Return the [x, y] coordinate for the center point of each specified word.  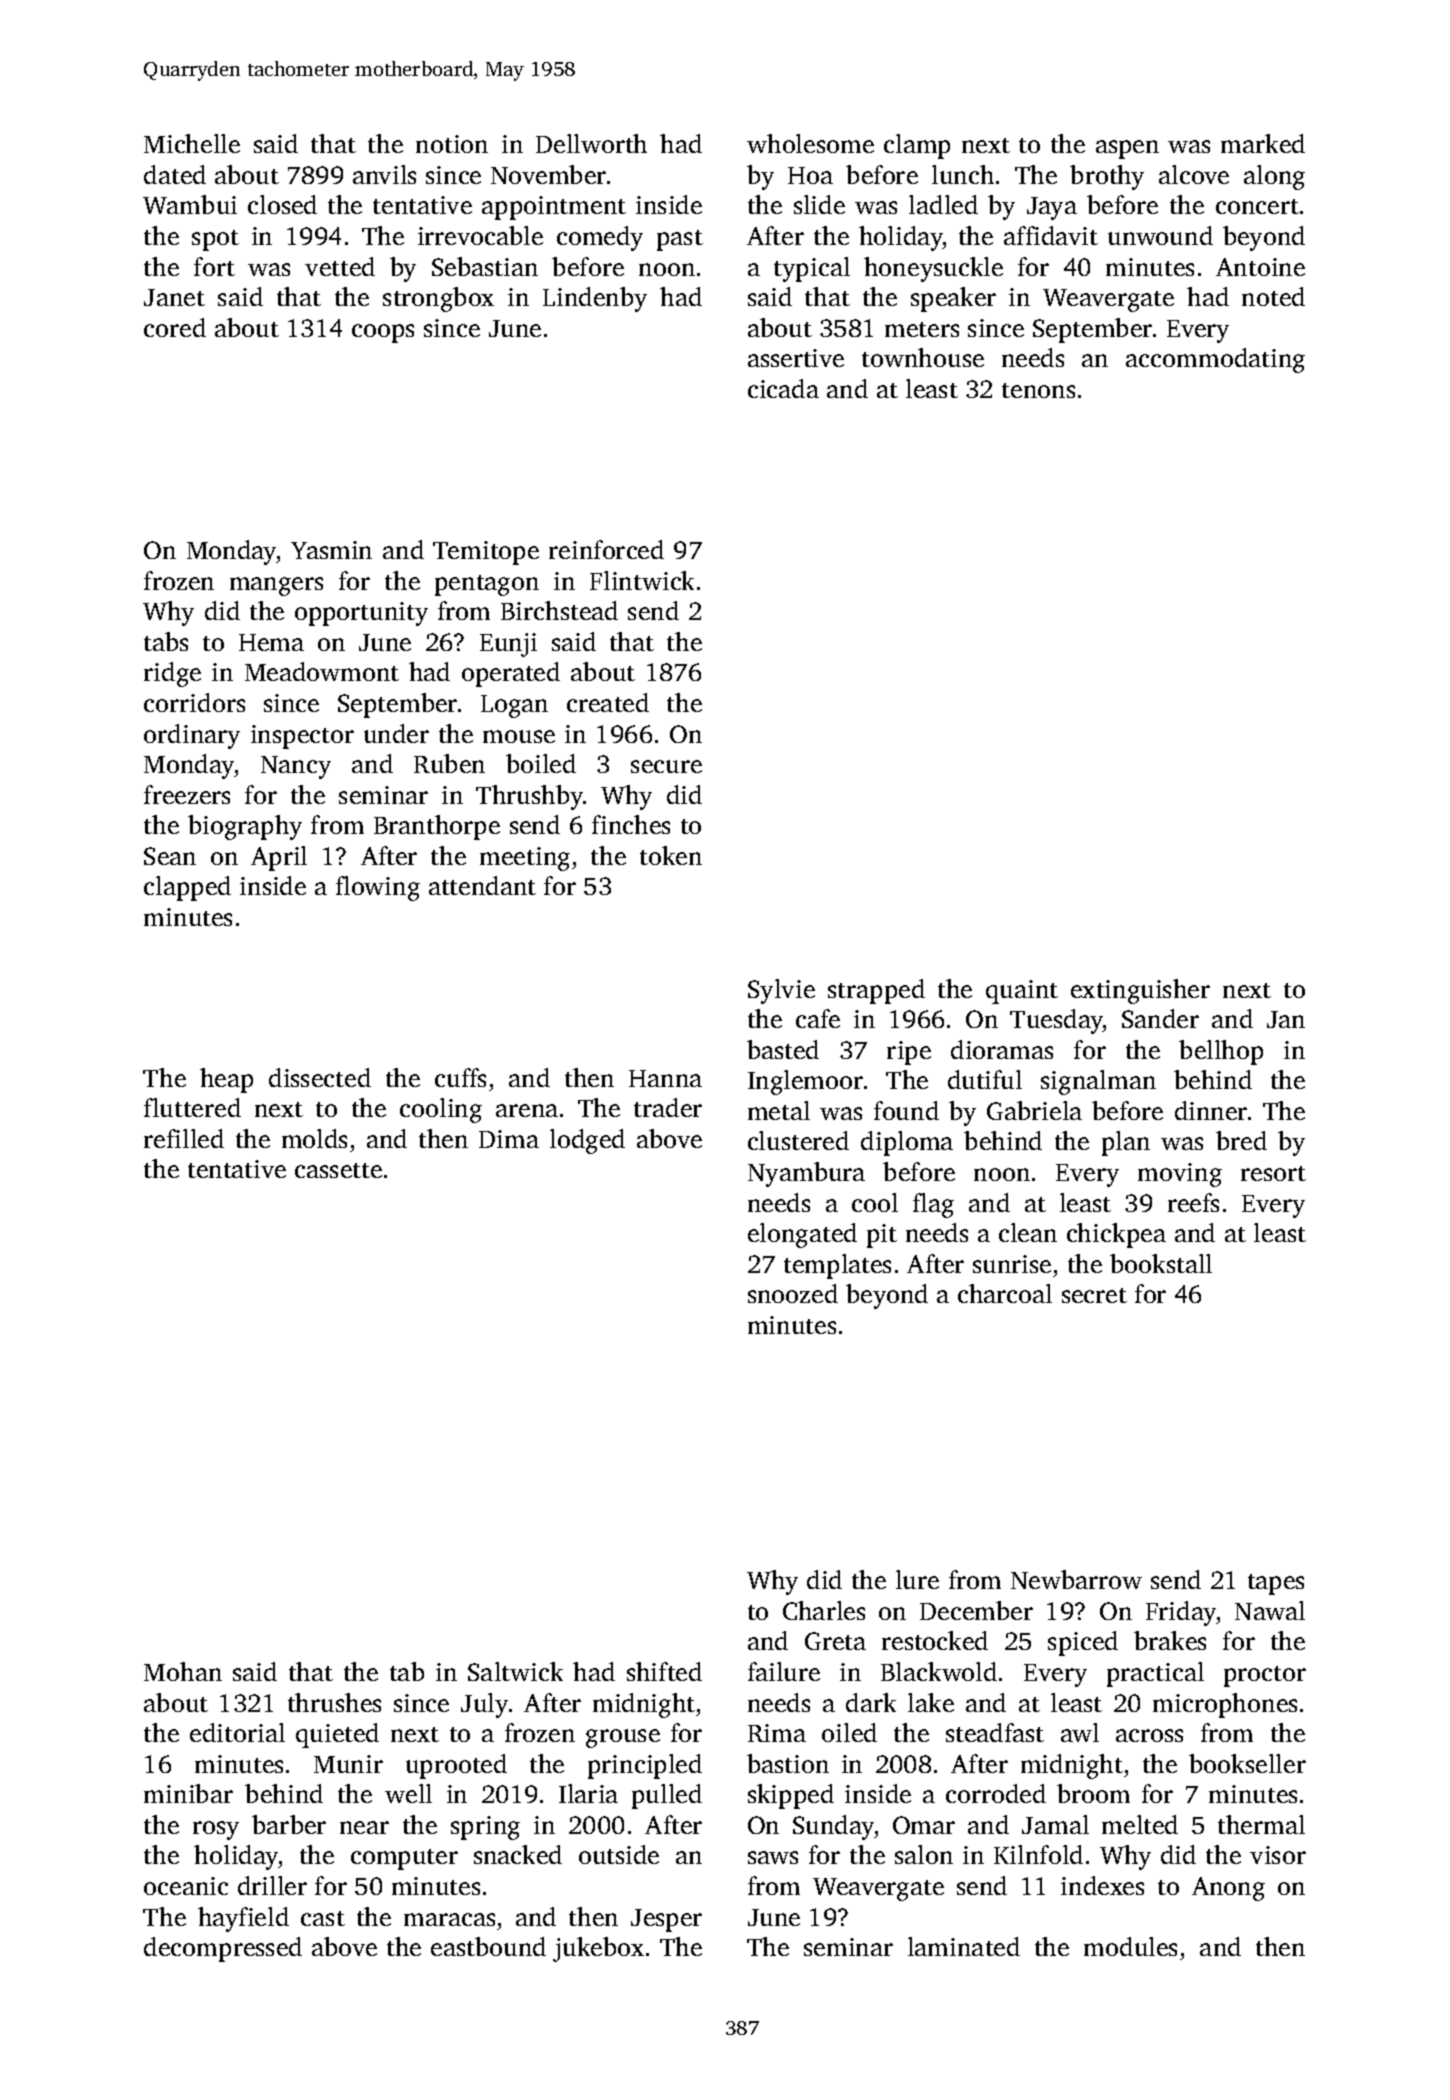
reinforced [606, 549]
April [279, 858]
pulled [667, 1796]
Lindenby [595, 299]
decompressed [223, 1949]
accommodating [1215, 360]
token [671, 855]
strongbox [438, 299]
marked [1263, 143]
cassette [338, 1170]
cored [175, 327]
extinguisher [1140, 991]
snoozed [793, 1293]
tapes [1276, 1584]
